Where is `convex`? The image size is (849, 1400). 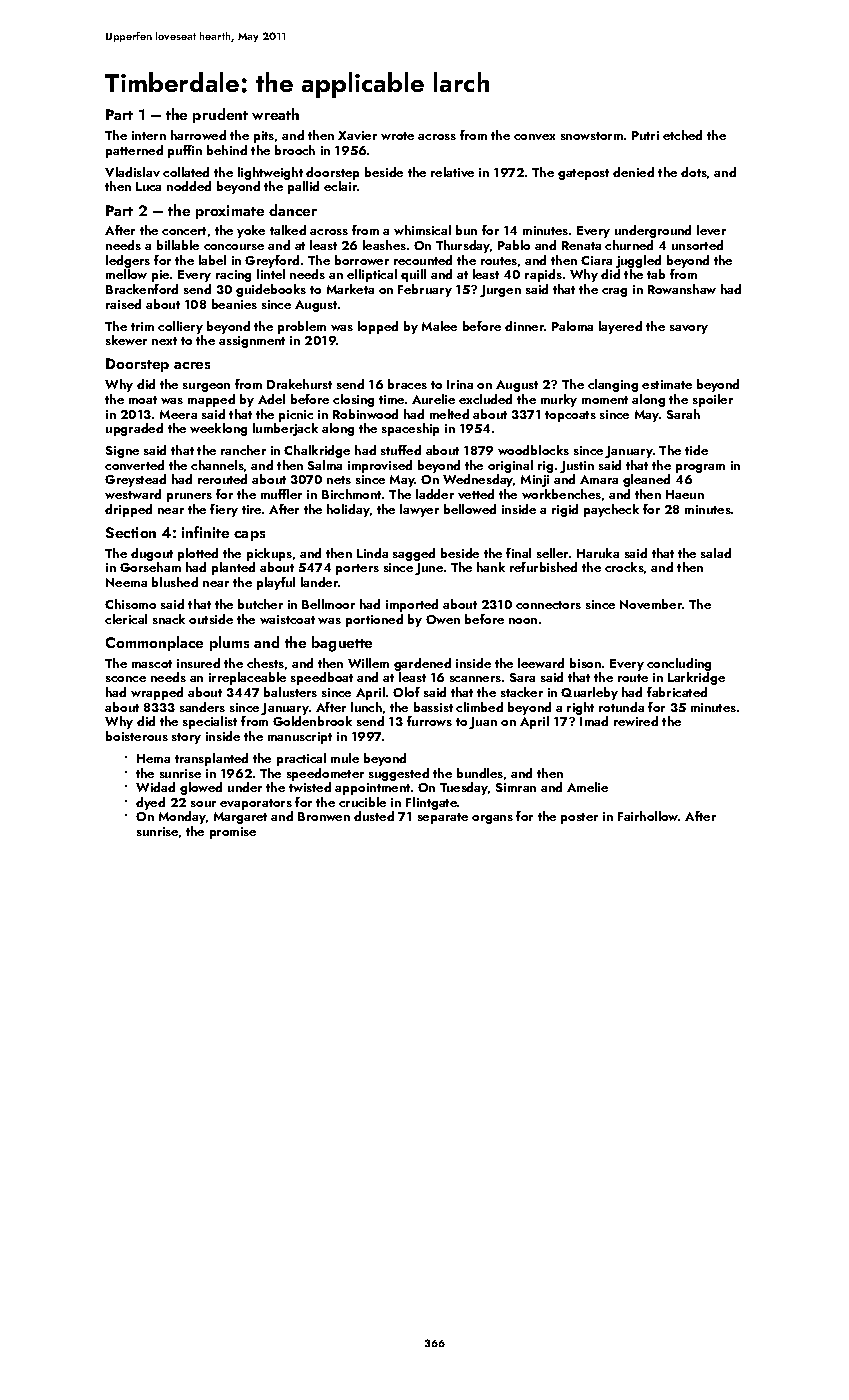
convex is located at coordinates (534, 137).
